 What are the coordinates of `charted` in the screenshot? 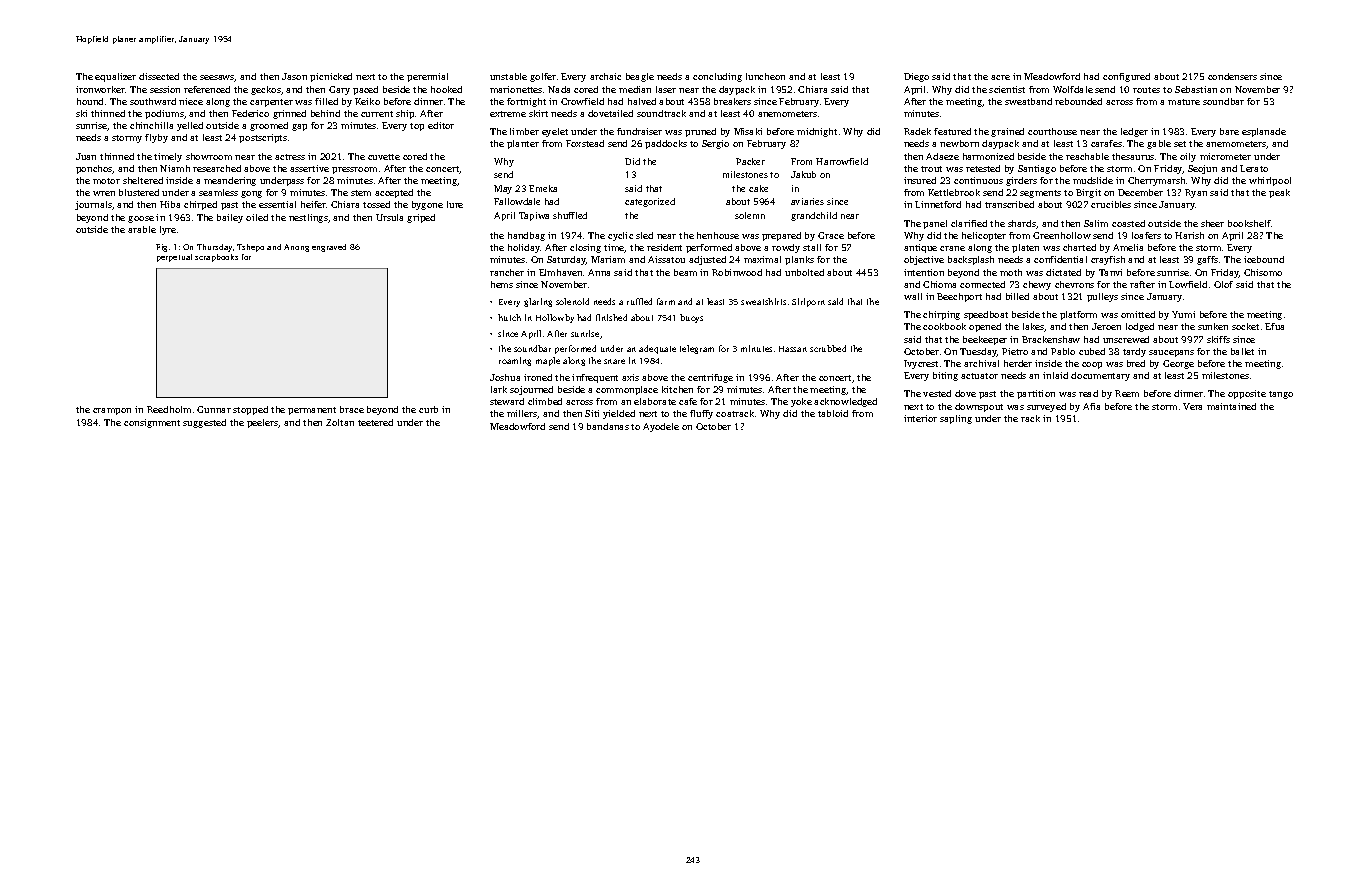 It's located at (1079, 247).
